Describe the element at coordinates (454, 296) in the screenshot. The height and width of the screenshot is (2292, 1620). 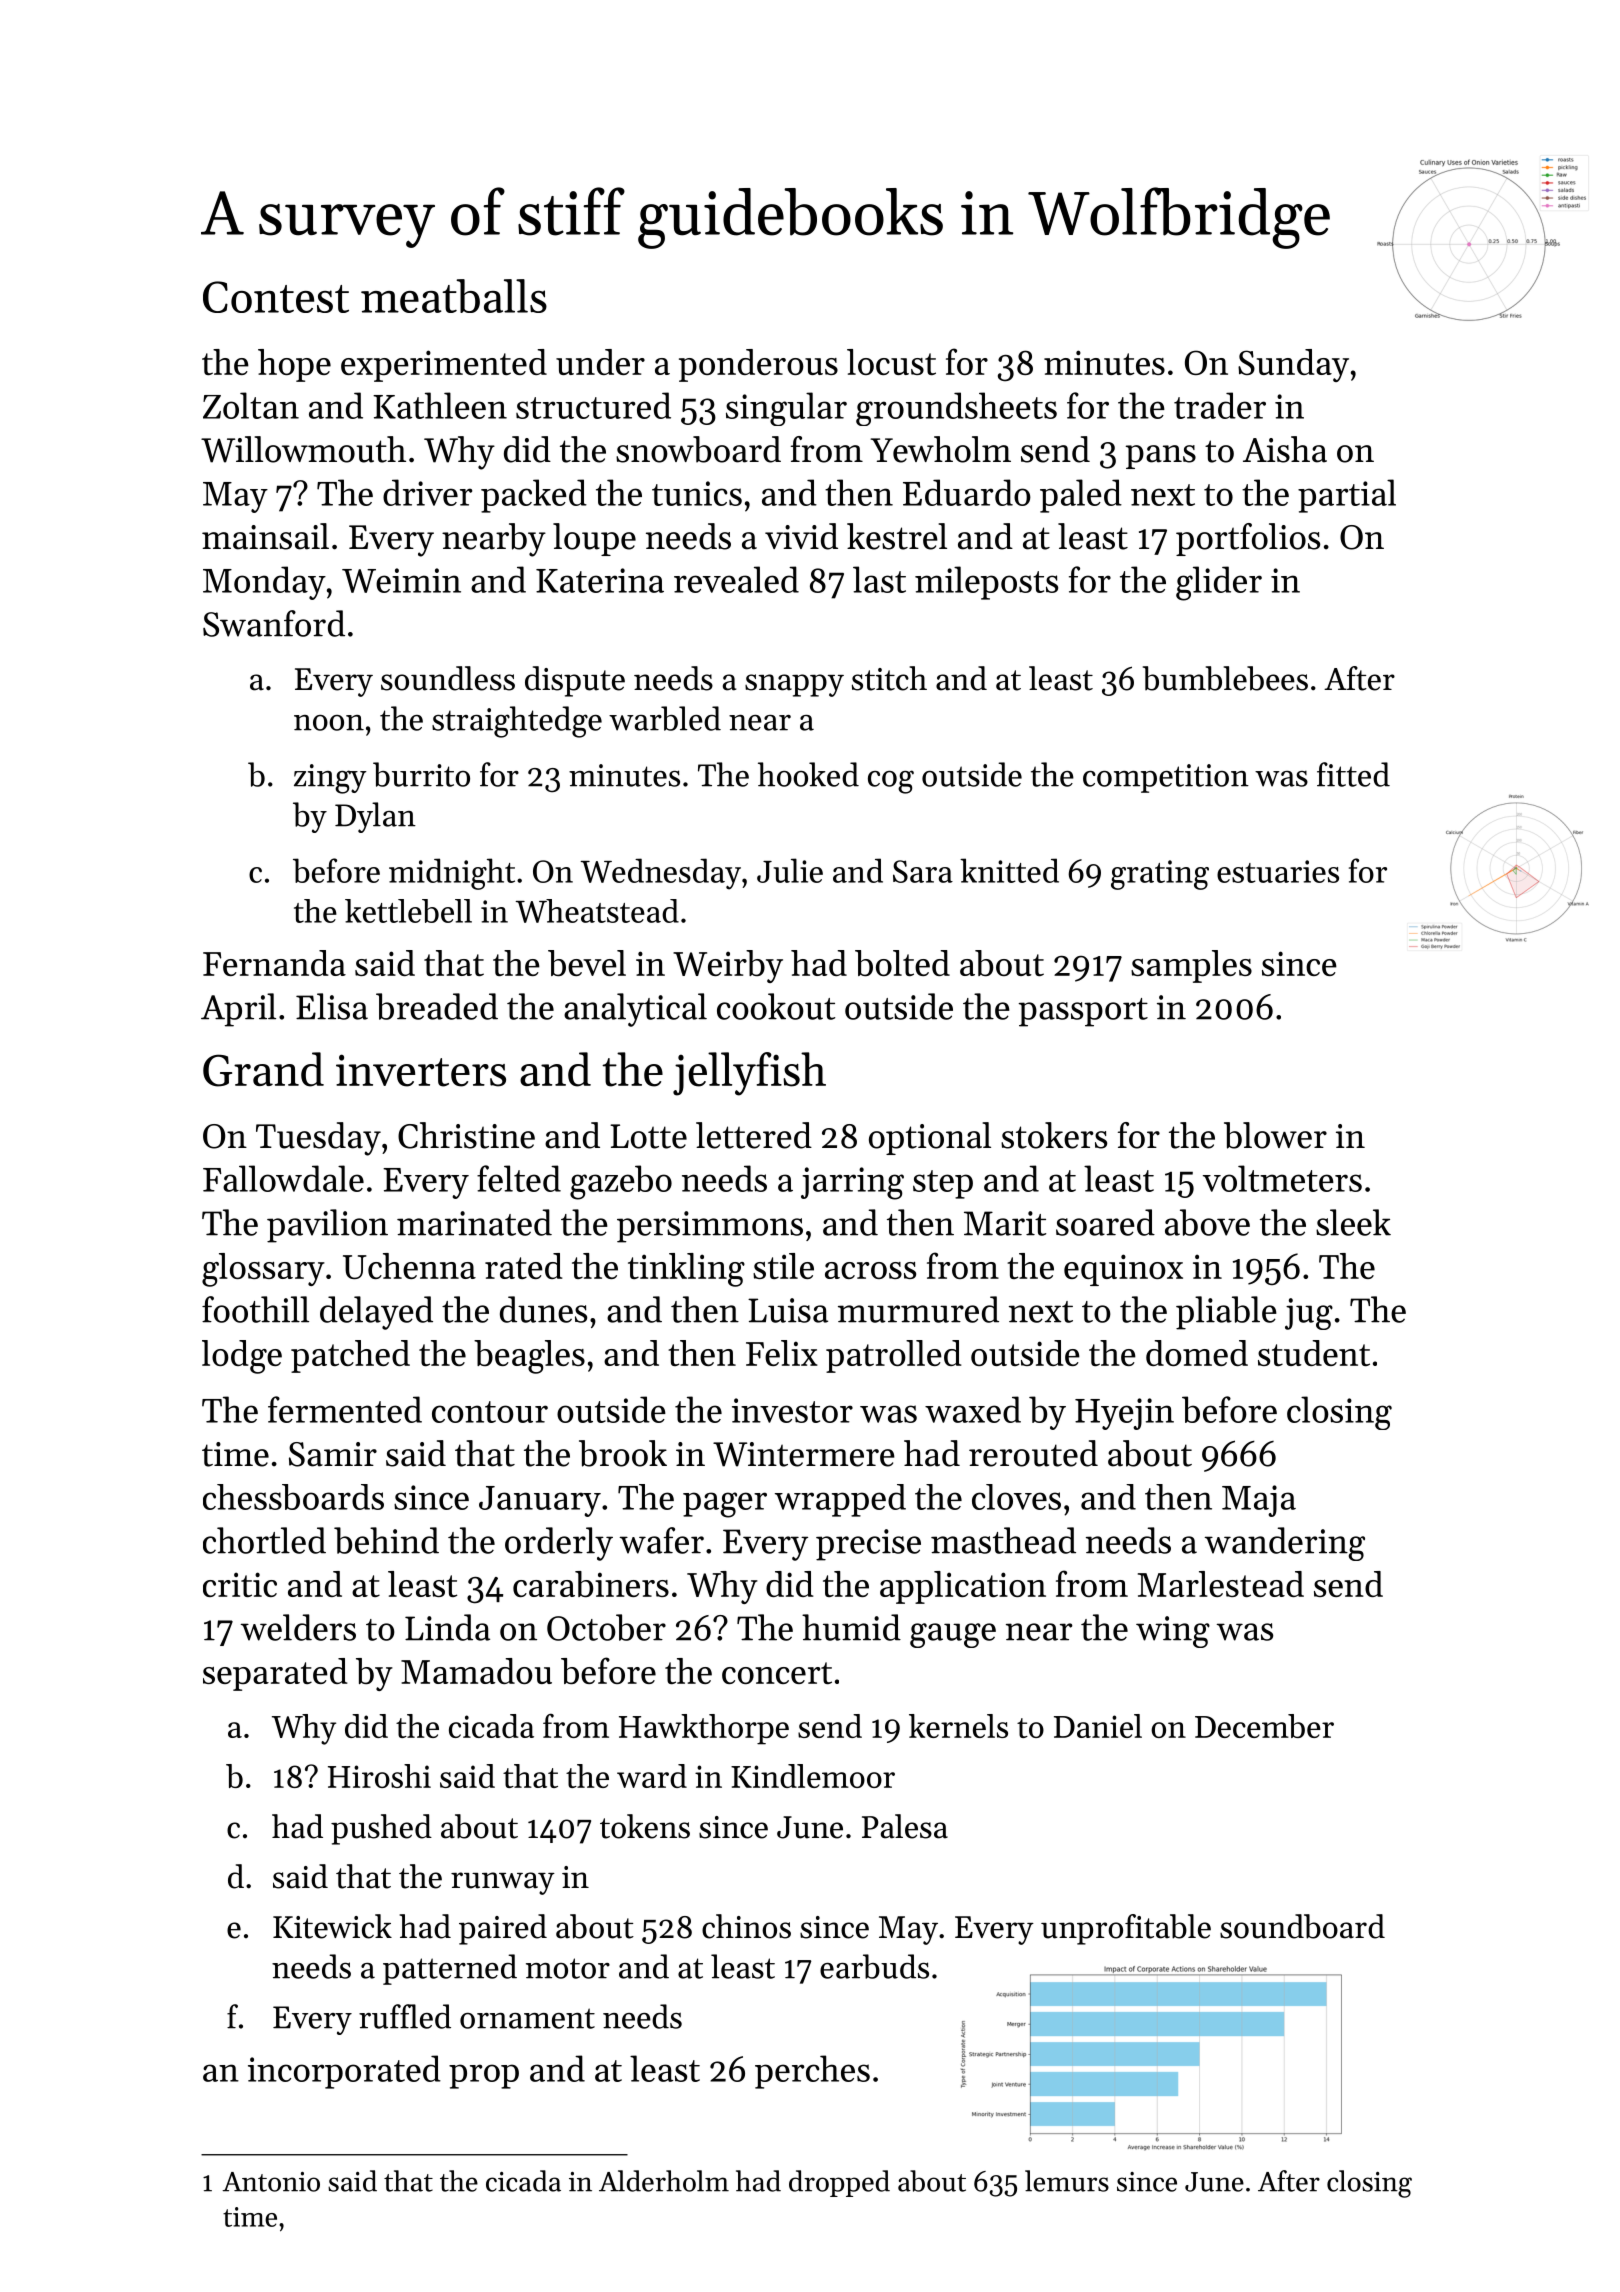
I see `meatballs` at that location.
